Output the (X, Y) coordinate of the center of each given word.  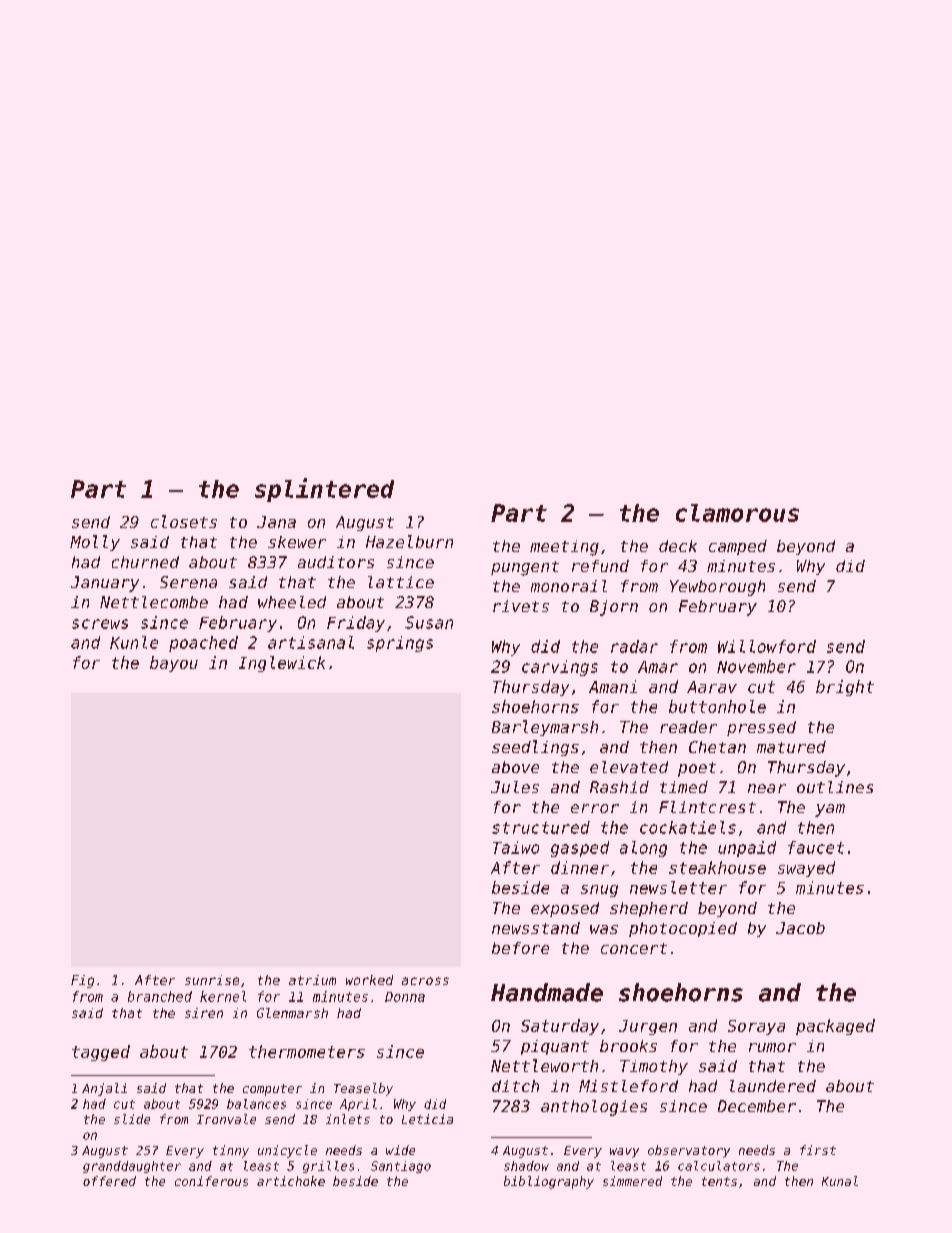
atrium (312, 980)
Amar (658, 667)
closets (184, 521)
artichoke (291, 1181)
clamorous (737, 513)
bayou (174, 664)
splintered (324, 490)
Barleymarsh (545, 728)
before (520, 948)
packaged (835, 1027)
